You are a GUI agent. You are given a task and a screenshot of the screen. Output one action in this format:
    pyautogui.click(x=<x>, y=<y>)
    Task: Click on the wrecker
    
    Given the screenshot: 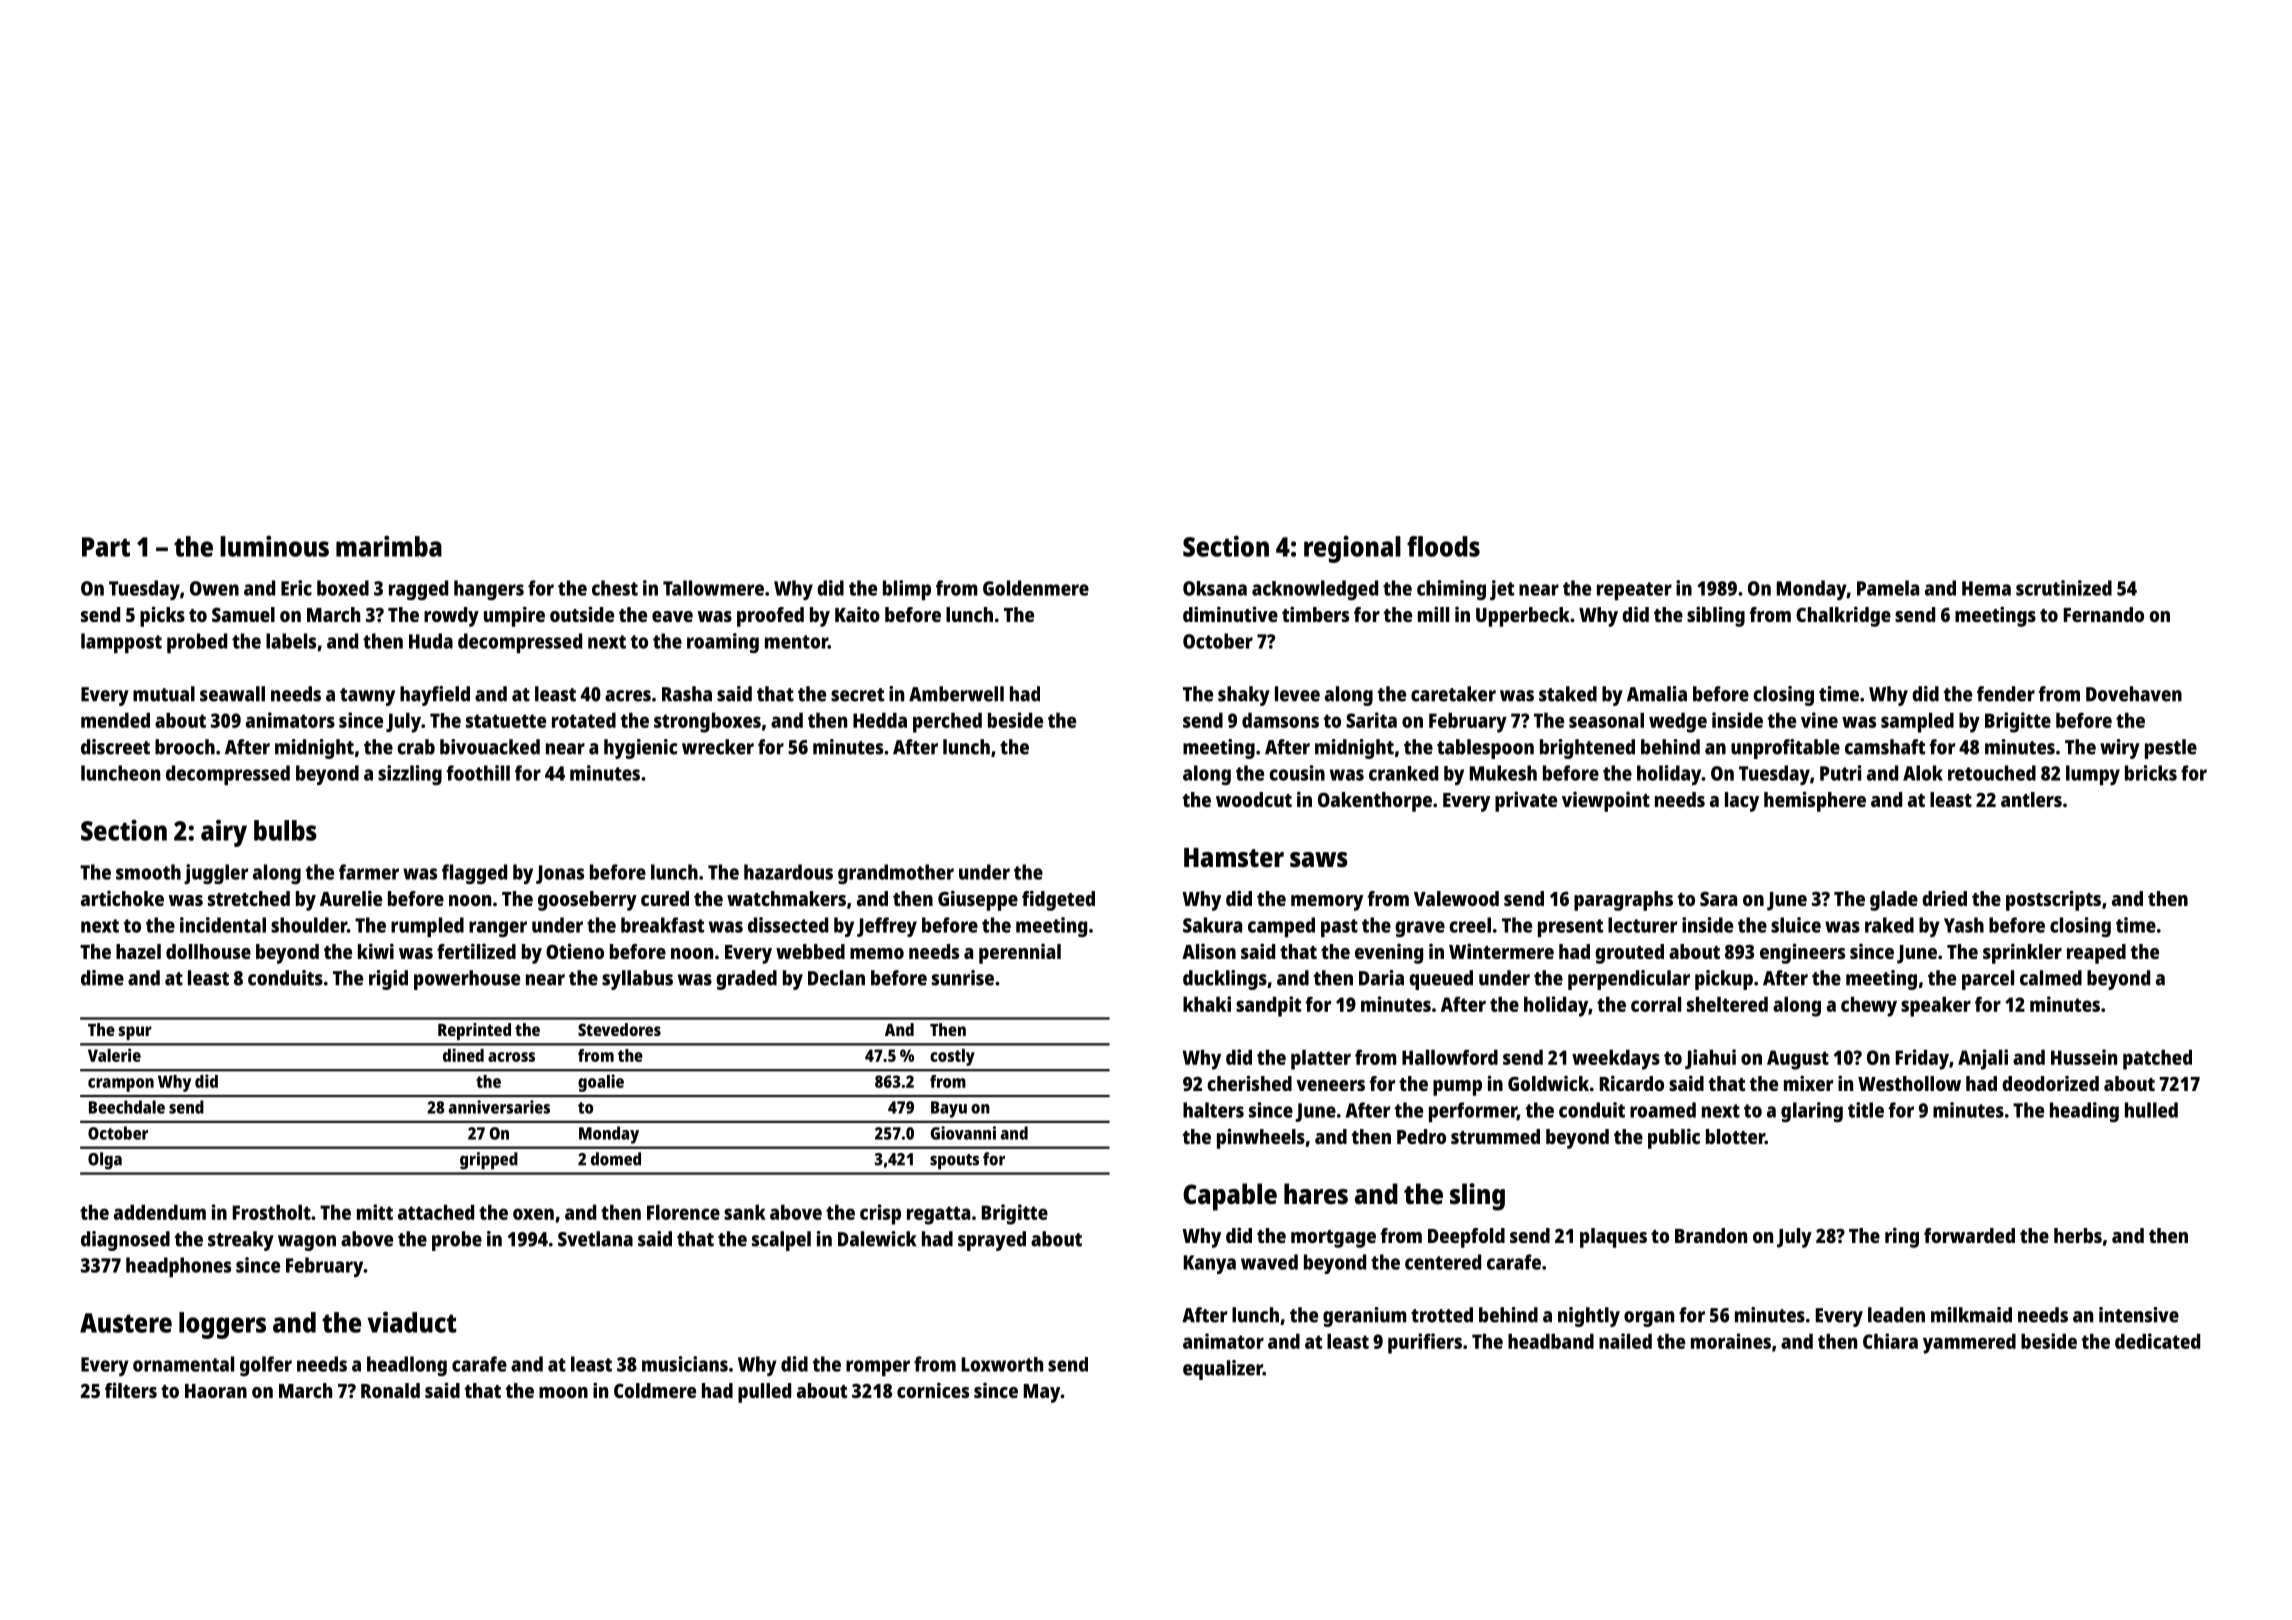 What is the action you would take?
    pyautogui.click(x=718, y=747)
